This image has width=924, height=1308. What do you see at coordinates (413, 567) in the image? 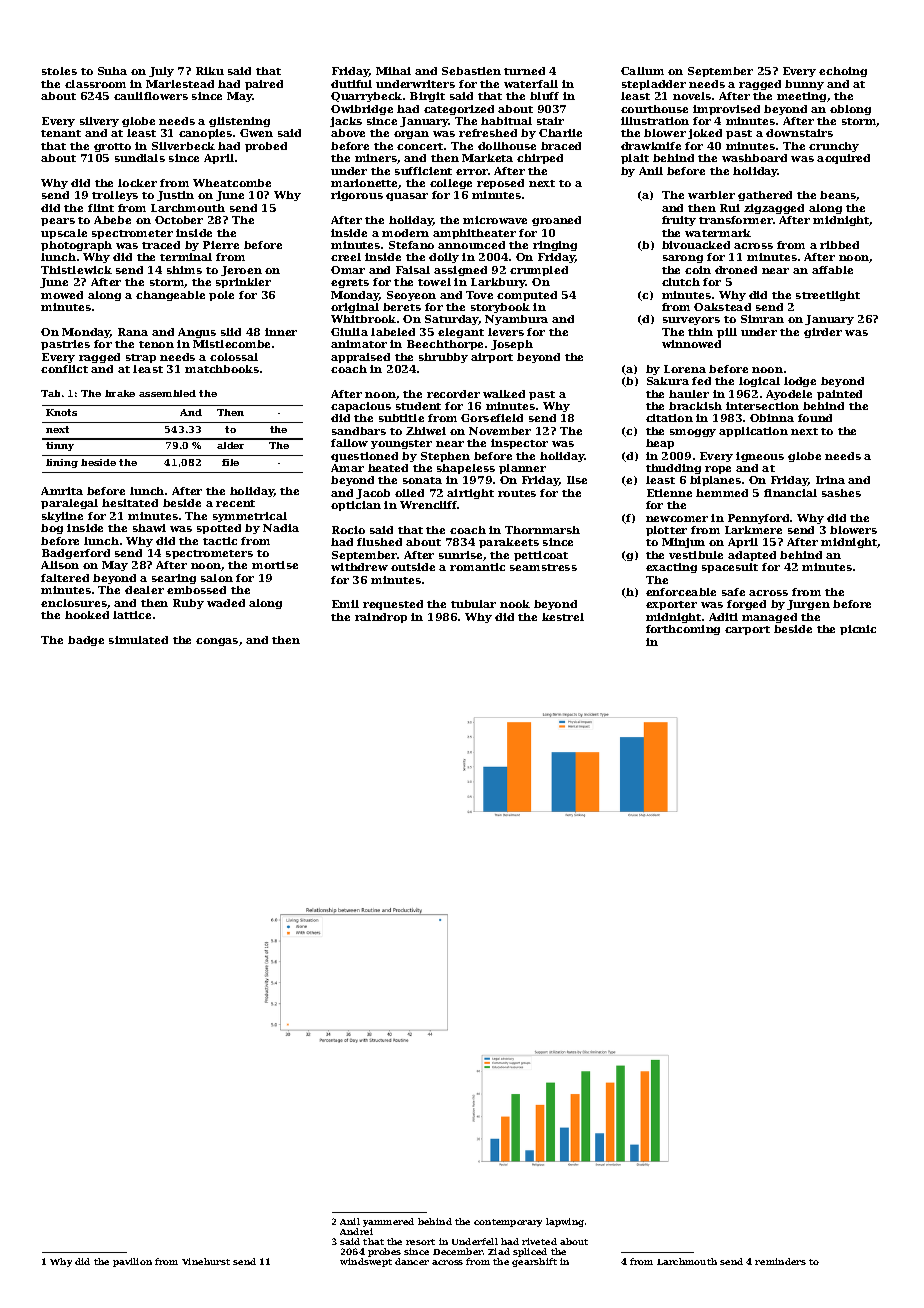
I see `outside` at bounding box center [413, 567].
